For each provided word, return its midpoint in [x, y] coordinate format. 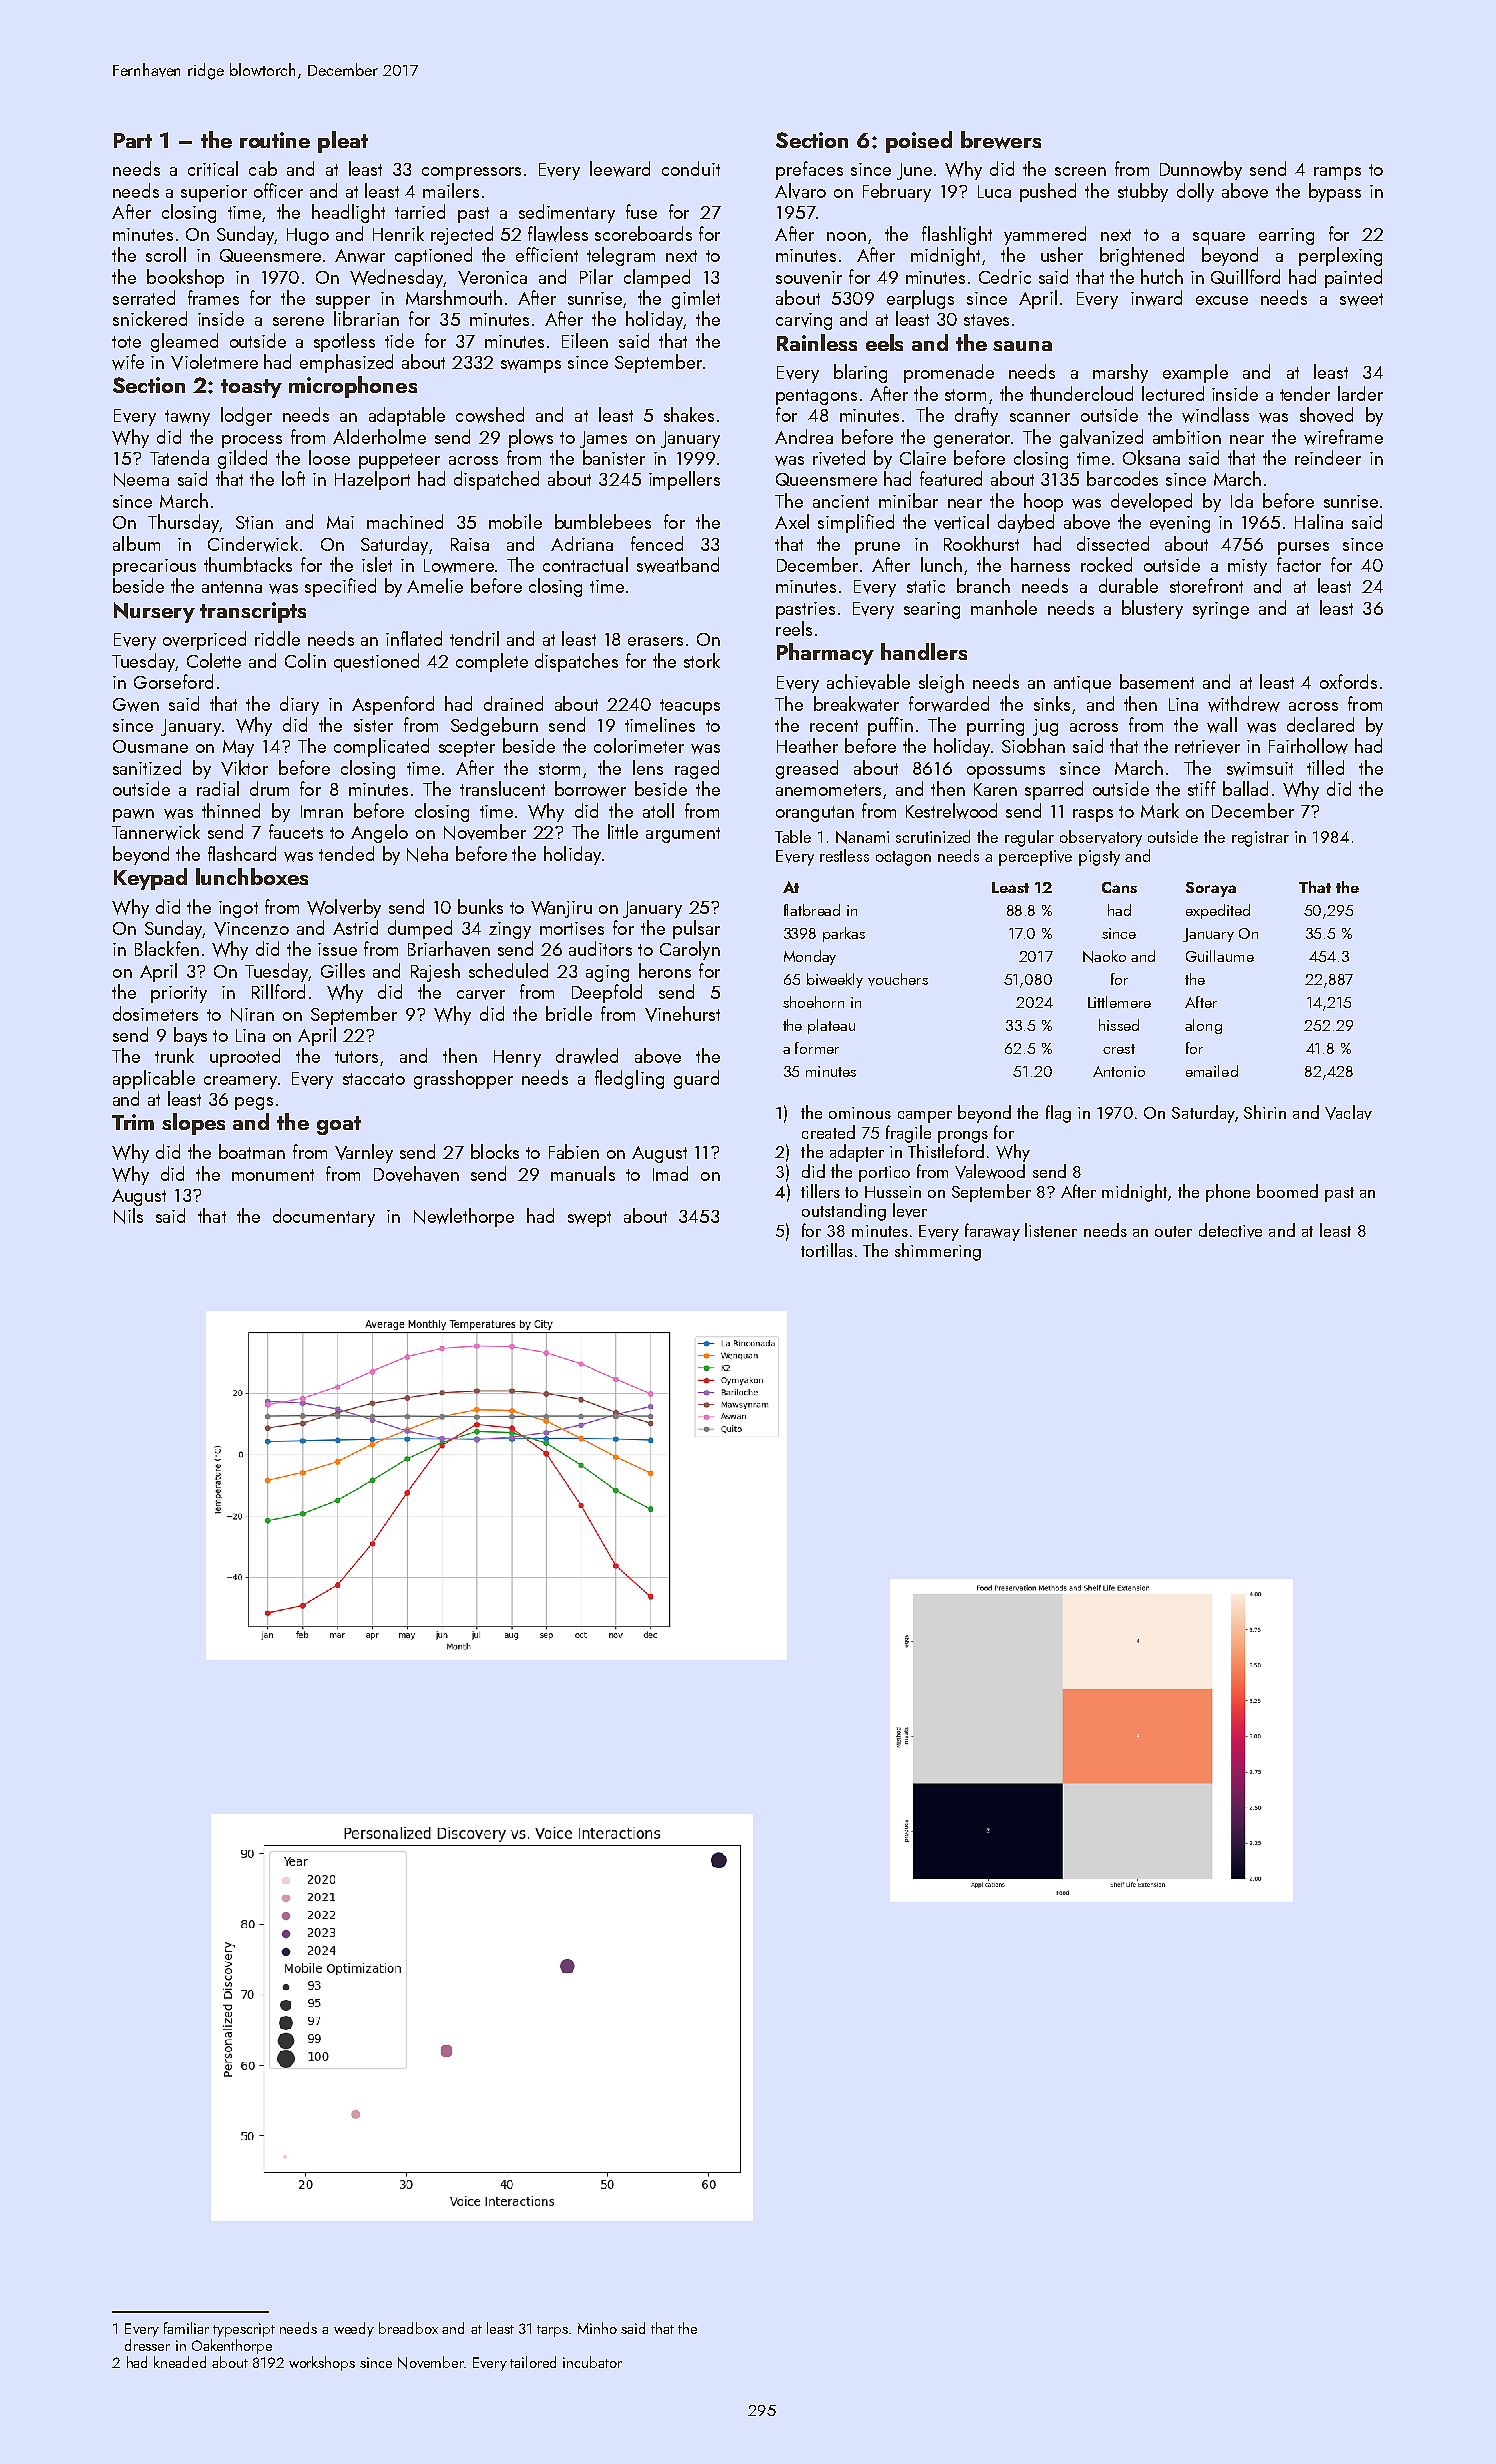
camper [925, 1117]
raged [697, 769]
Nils [128, 1216]
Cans [1119, 887]
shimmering [938, 1252]
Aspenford [393, 705]
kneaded [180, 2362]
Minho [597, 2328]
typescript [244, 2330]
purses [1303, 548]
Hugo [308, 236]
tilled [1325, 767]
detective [1230, 1230]
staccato [374, 1079]
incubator [592, 2362]
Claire [923, 457]
